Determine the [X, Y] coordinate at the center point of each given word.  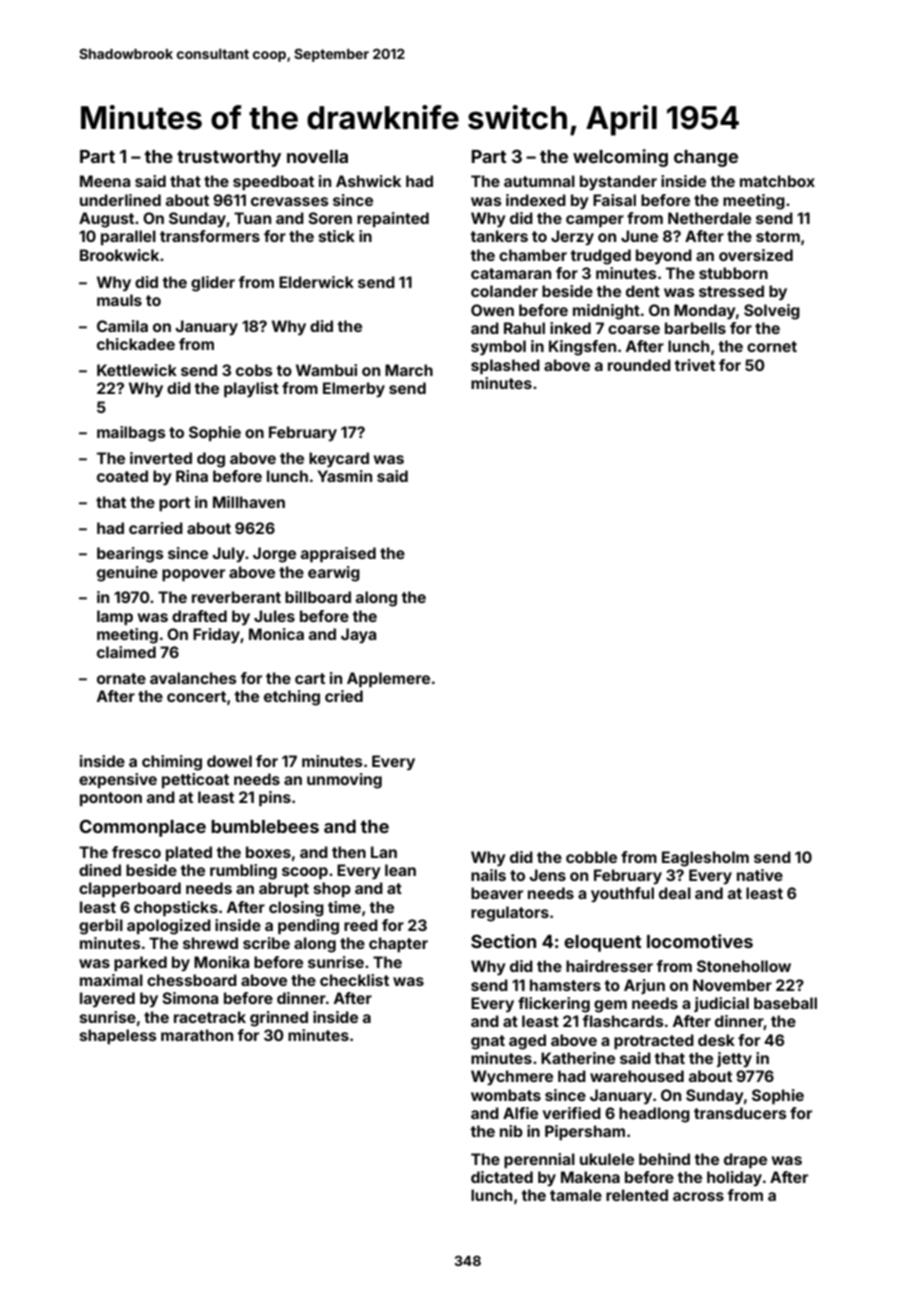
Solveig [772, 312]
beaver [497, 893]
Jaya [358, 635]
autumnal [539, 181]
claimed [126, 652]
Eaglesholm [705, 859]
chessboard [192, 980]
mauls [119, 300]
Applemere [388, 679]
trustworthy [229, 158]
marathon [197, 1035]
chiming [172, 763]
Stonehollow [744, 966]
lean [400, 870]
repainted [393, 219]
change [706, 158]
